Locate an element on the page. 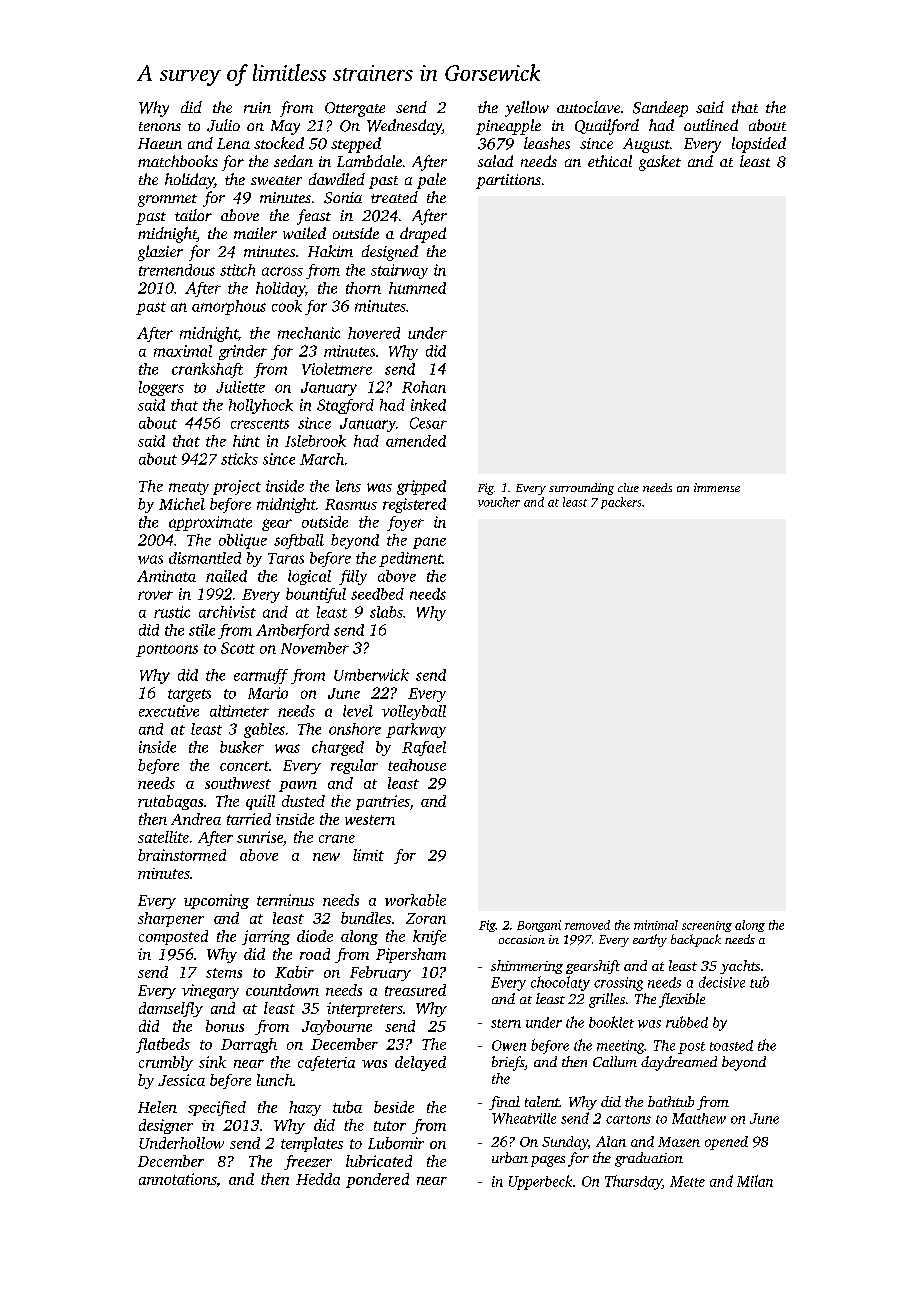 Image resolution: width=924 pixels, height=1314 pixels. screening is located at coordinates (707, 926).
